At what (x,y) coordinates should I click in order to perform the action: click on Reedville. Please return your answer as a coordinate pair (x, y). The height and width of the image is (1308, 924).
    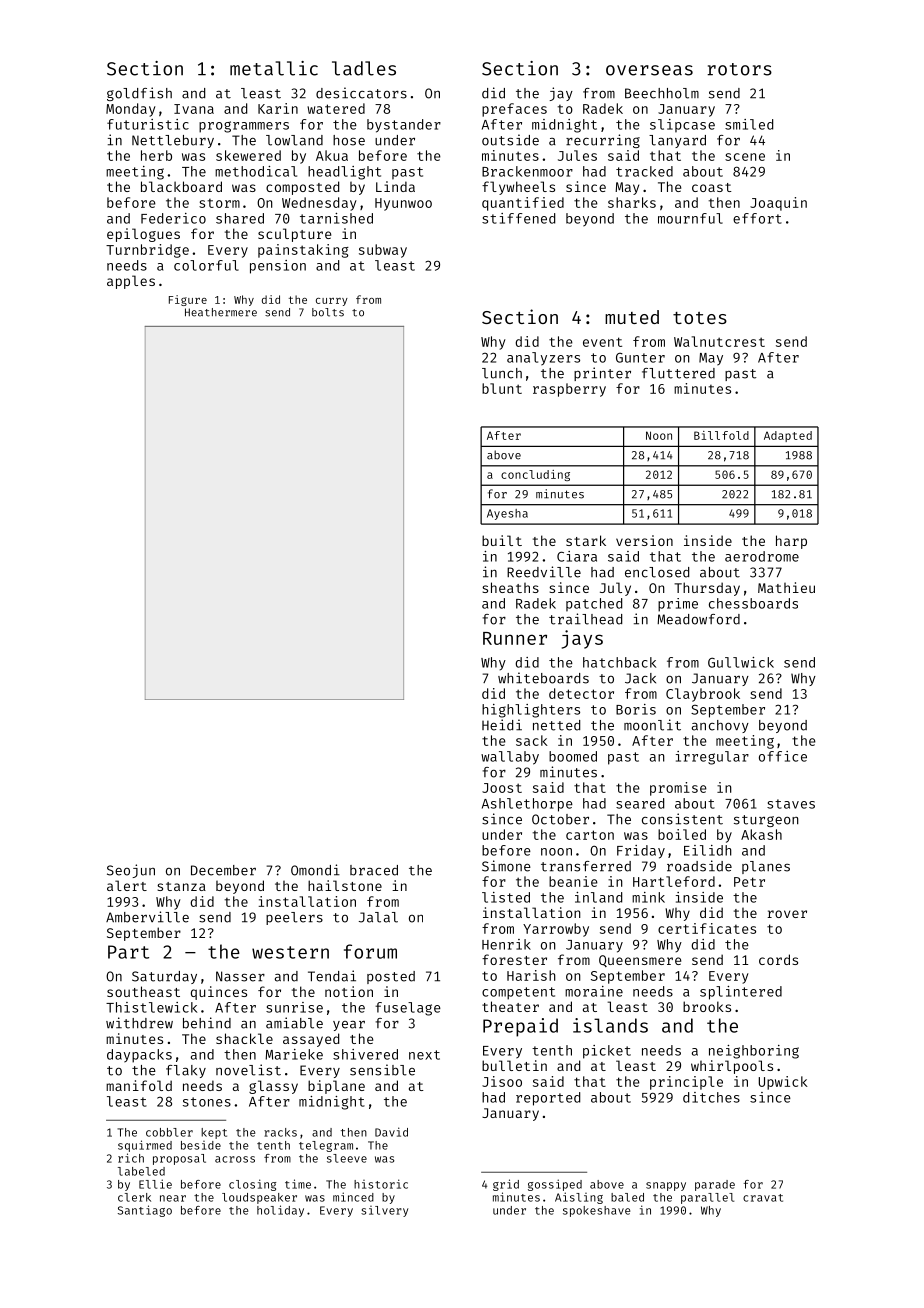
    Looking at the image, I should click on (544, 572).
